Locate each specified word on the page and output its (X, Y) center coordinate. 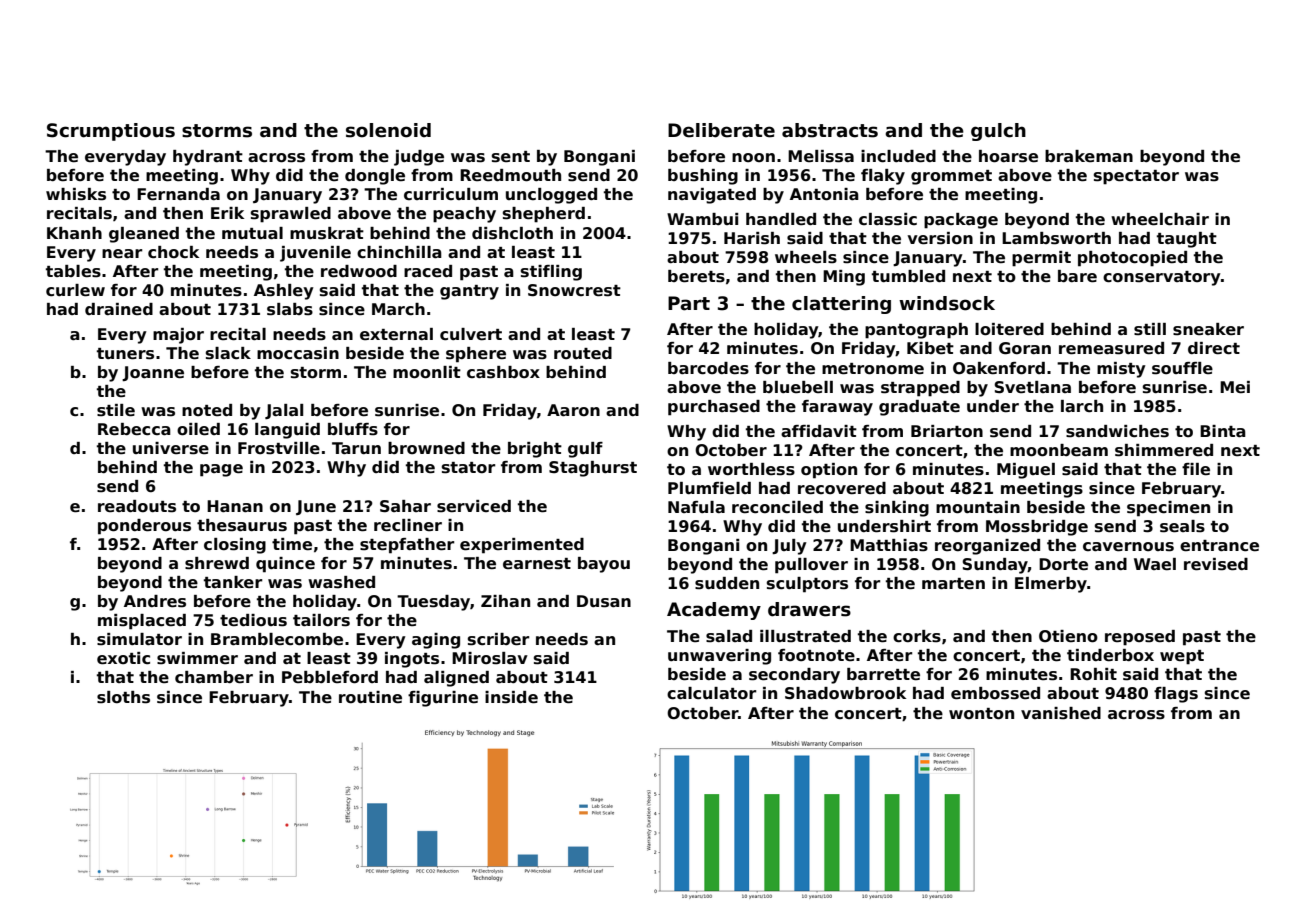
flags (1176, 695)
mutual (252, 233)
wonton (981, 714)
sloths (123, 697)
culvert (471, 334)
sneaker (1208, 329)
